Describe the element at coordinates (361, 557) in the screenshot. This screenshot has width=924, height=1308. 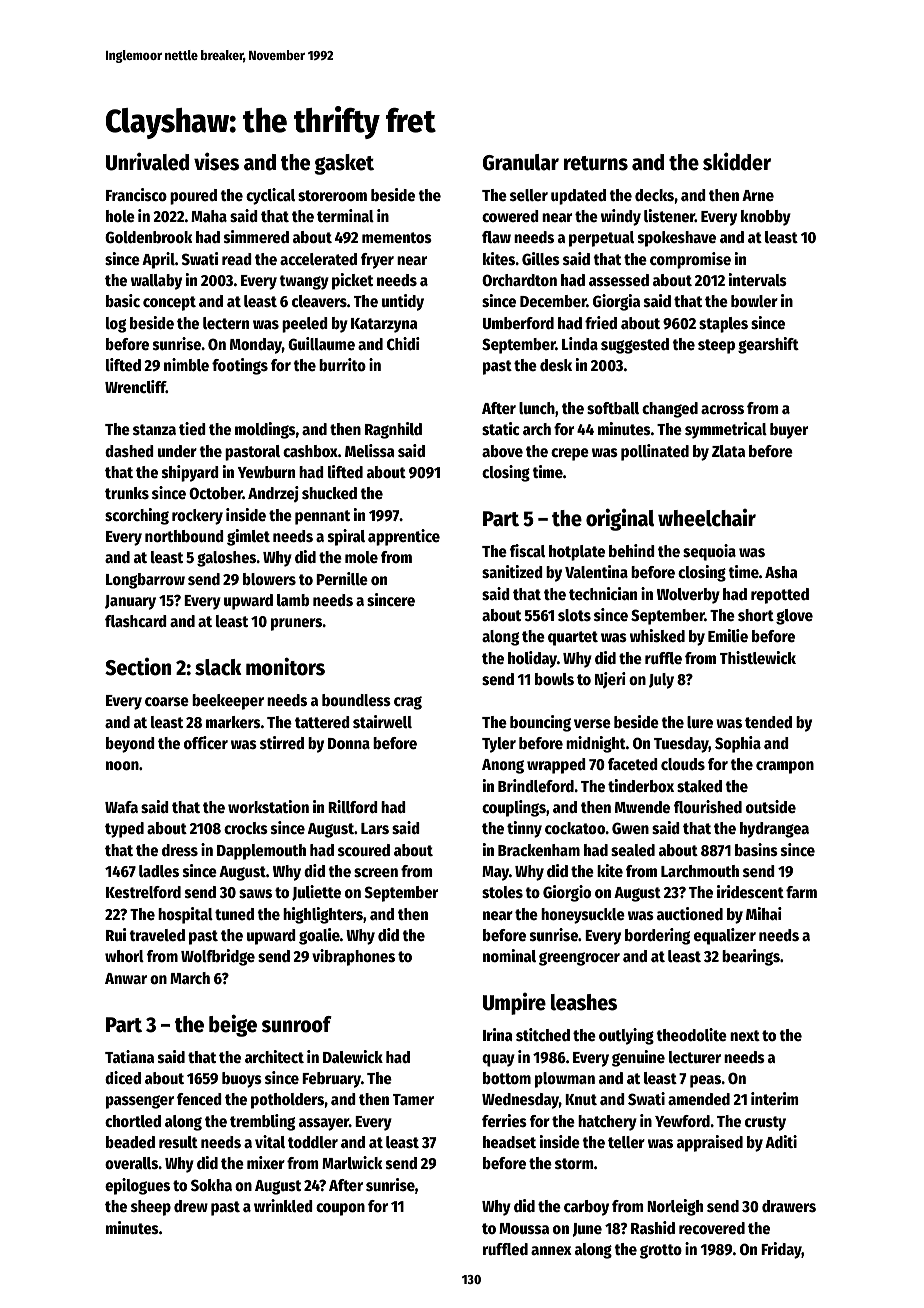
I see `mole` at that location.
